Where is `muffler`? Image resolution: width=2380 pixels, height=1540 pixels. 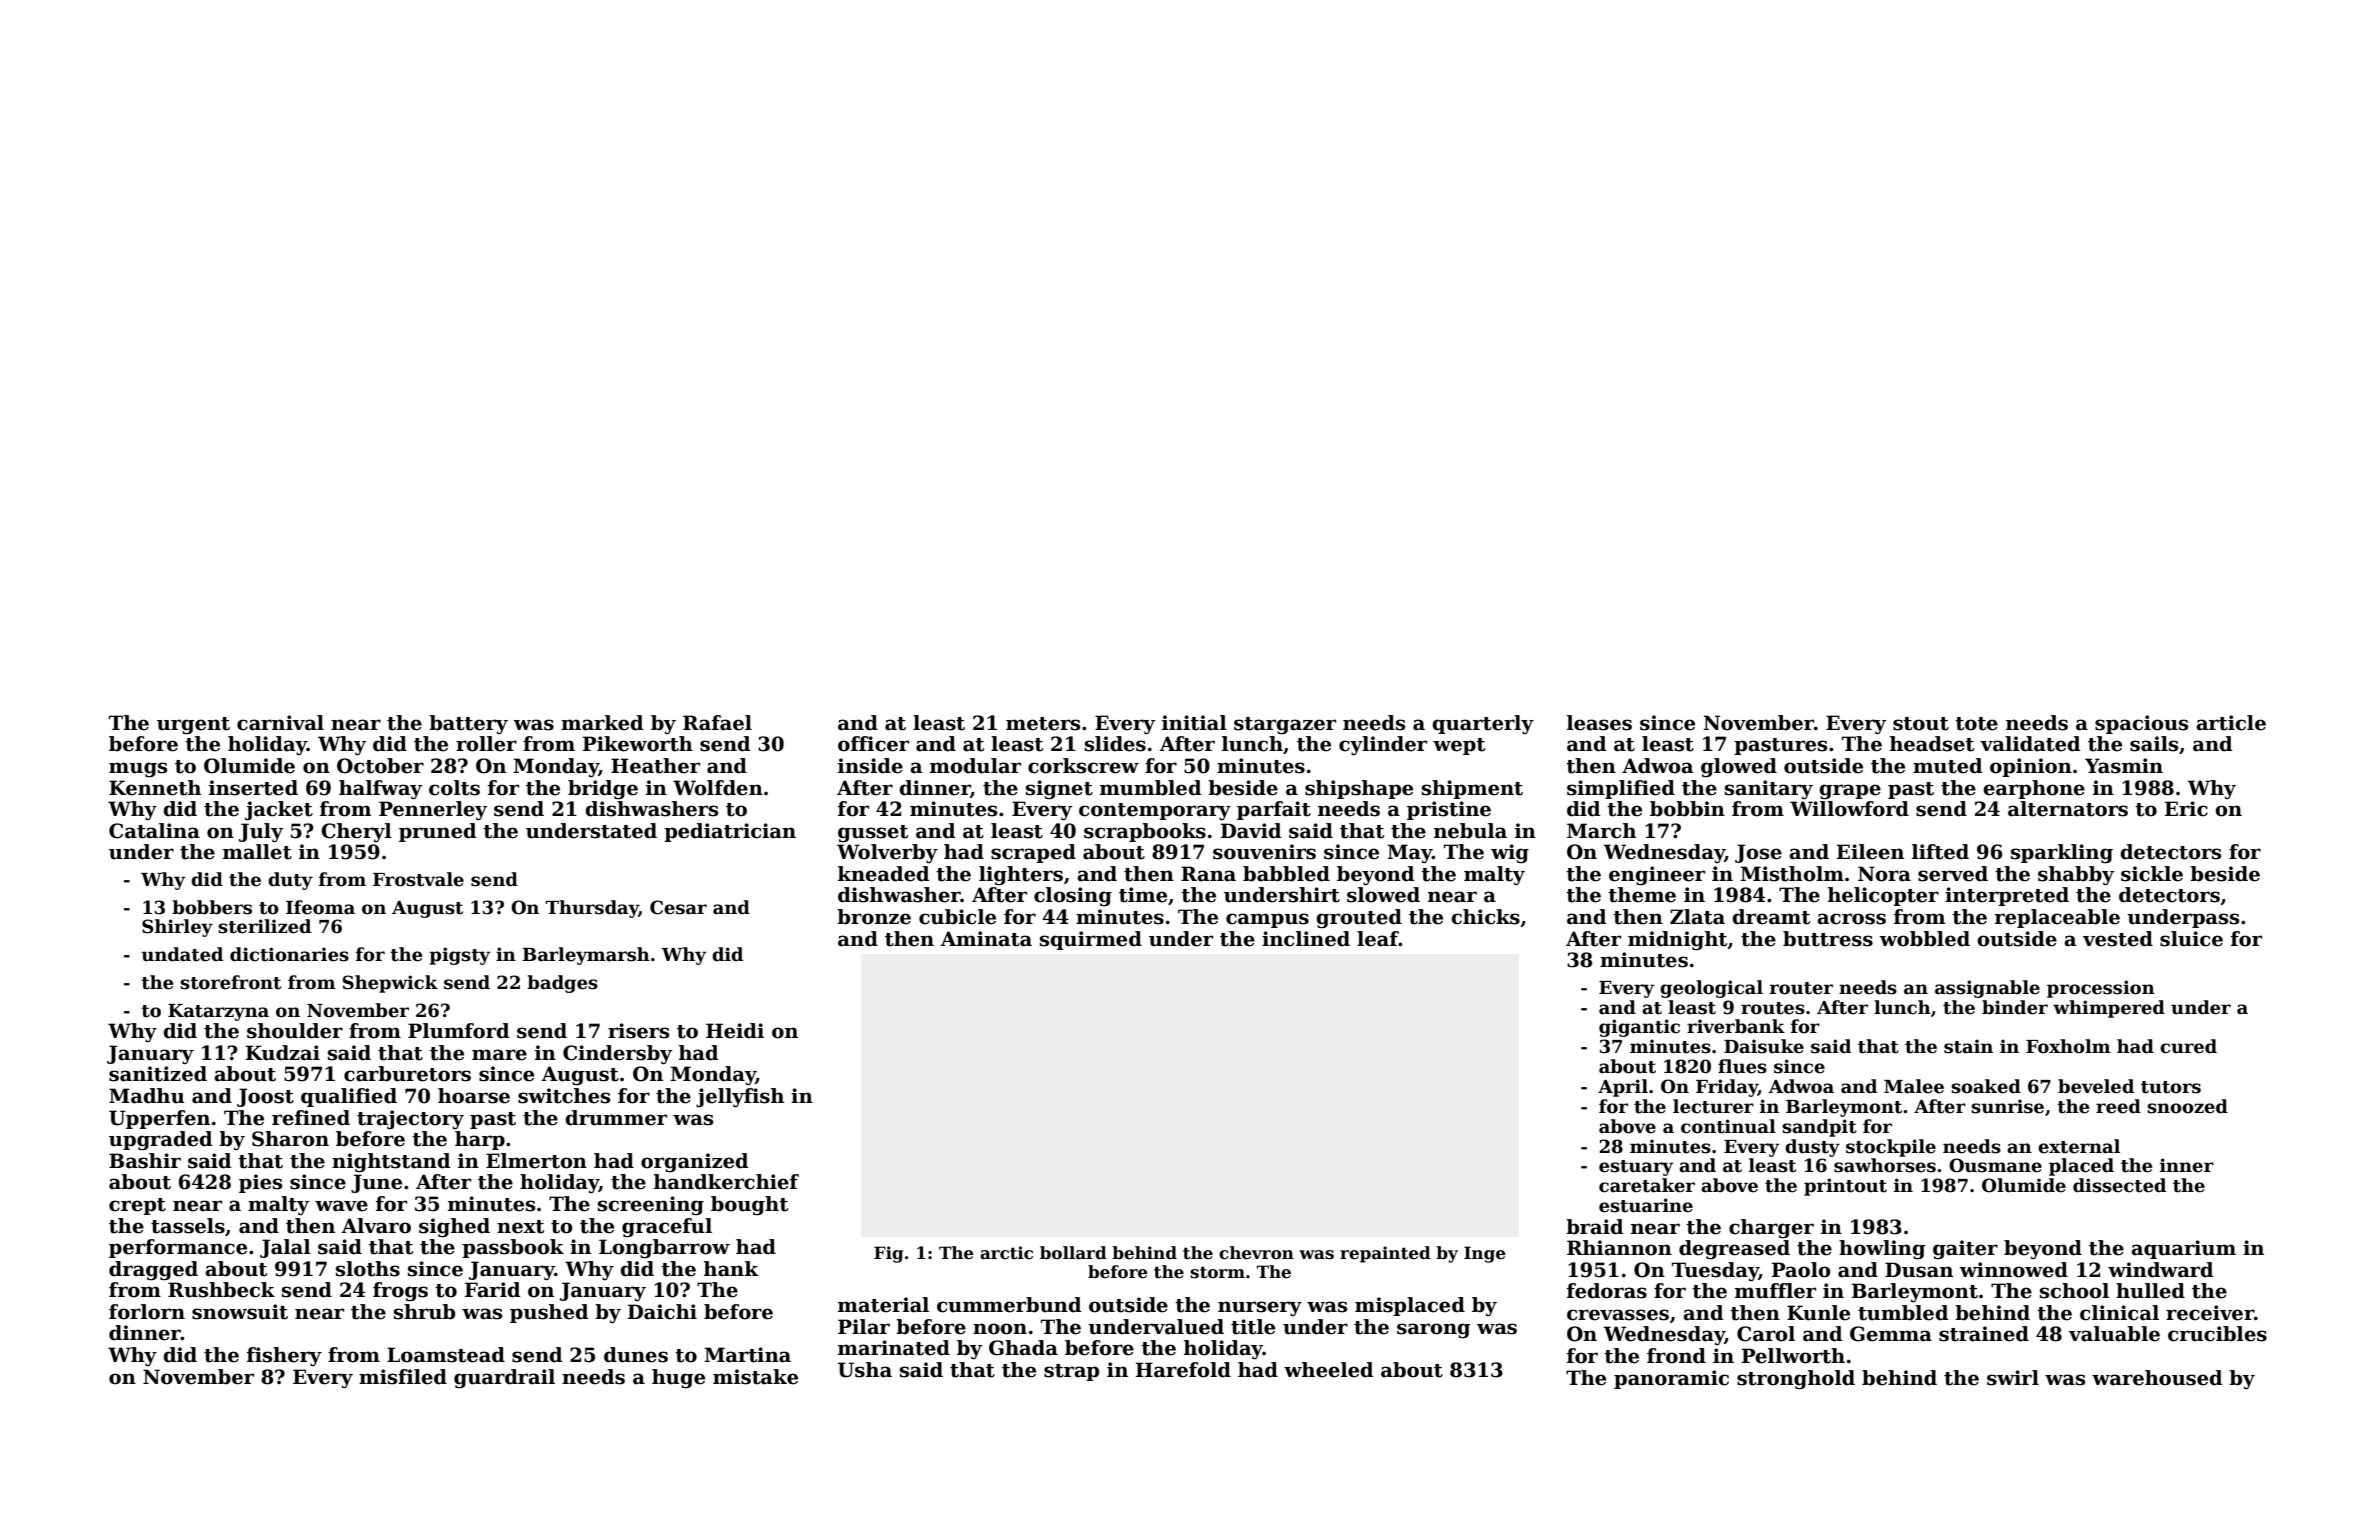
muffler is located at coordinates (1775, 1291).
